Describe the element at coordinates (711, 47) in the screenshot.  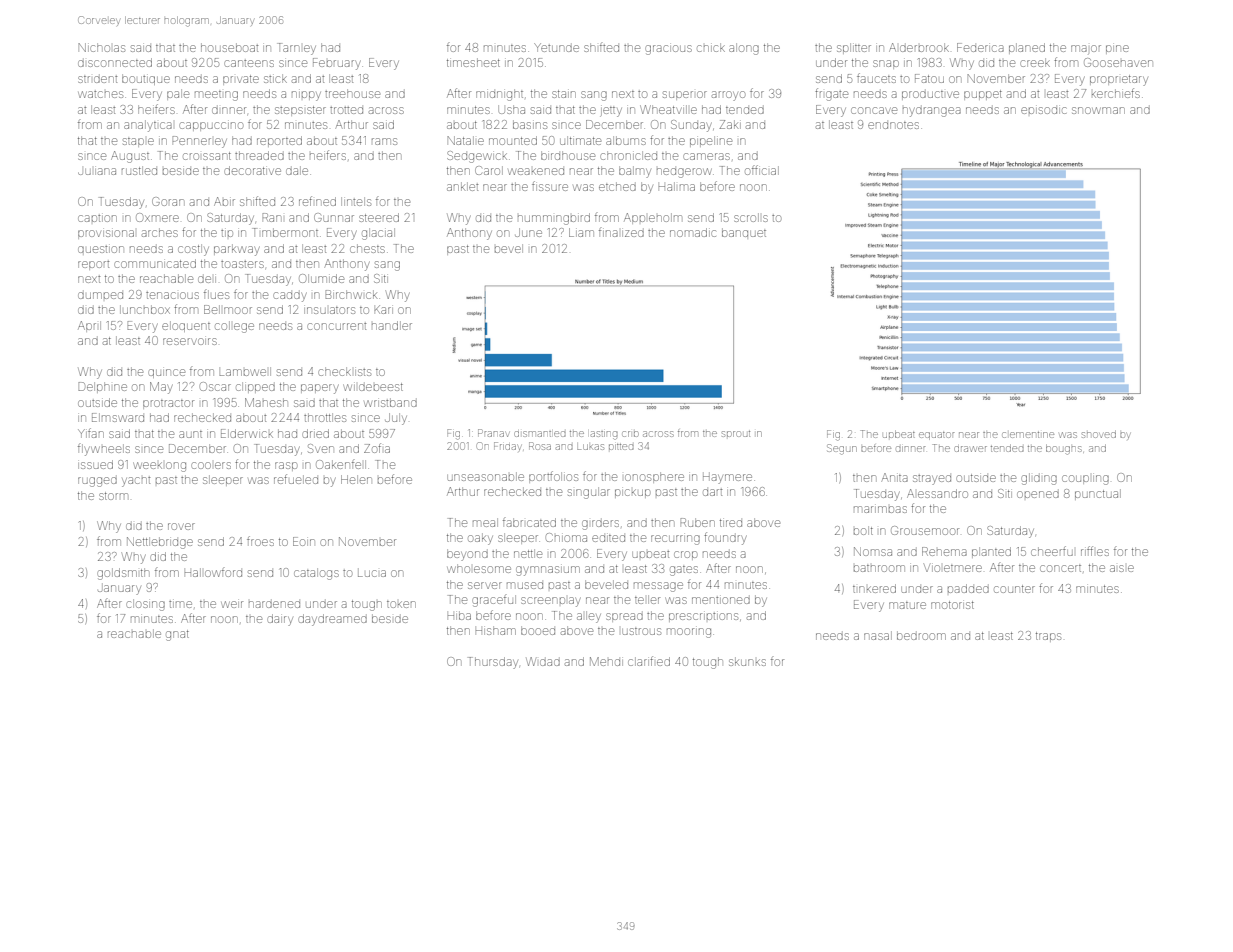
I see `chick` at that location.
